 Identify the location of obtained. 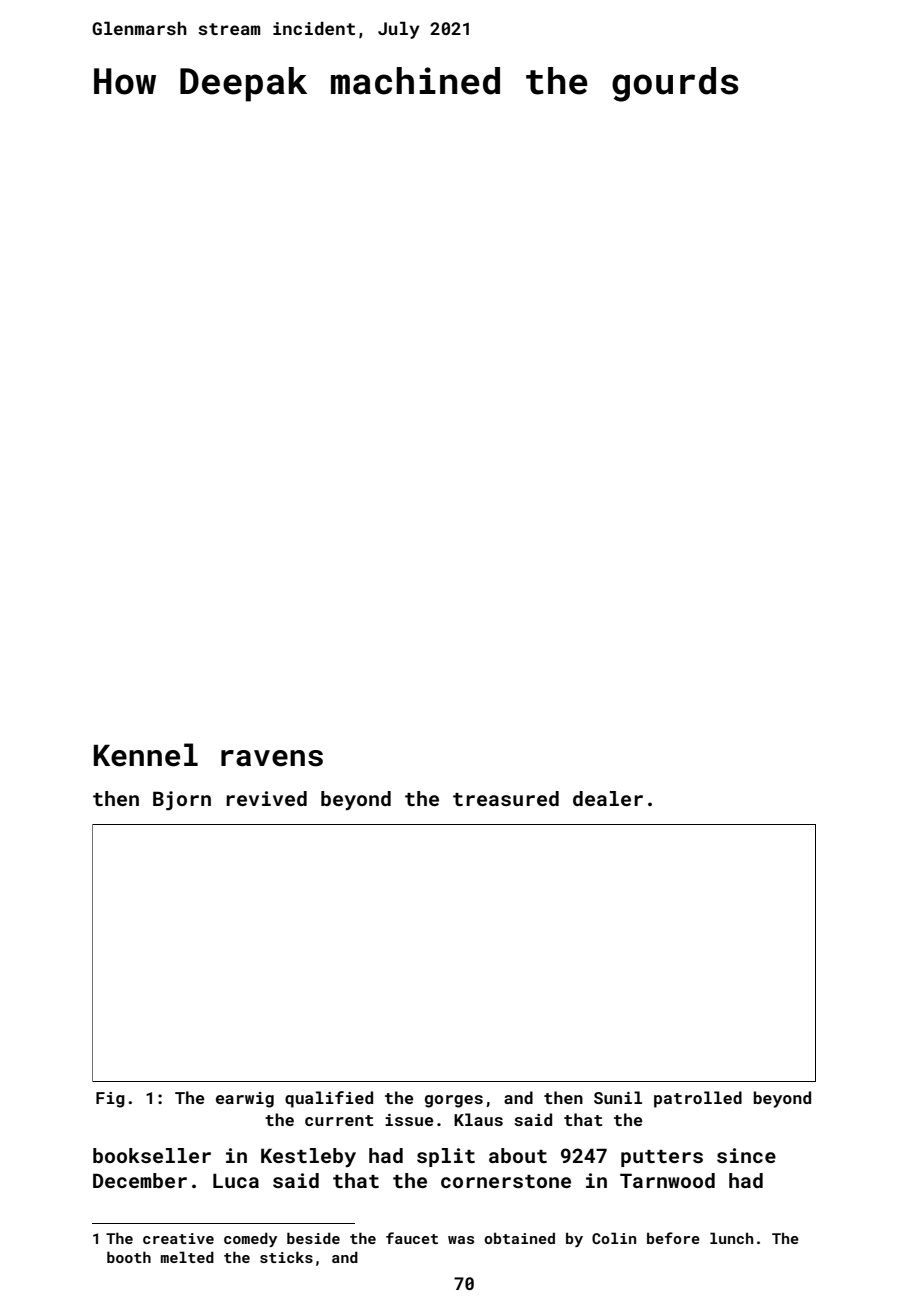
(519, 1238).
